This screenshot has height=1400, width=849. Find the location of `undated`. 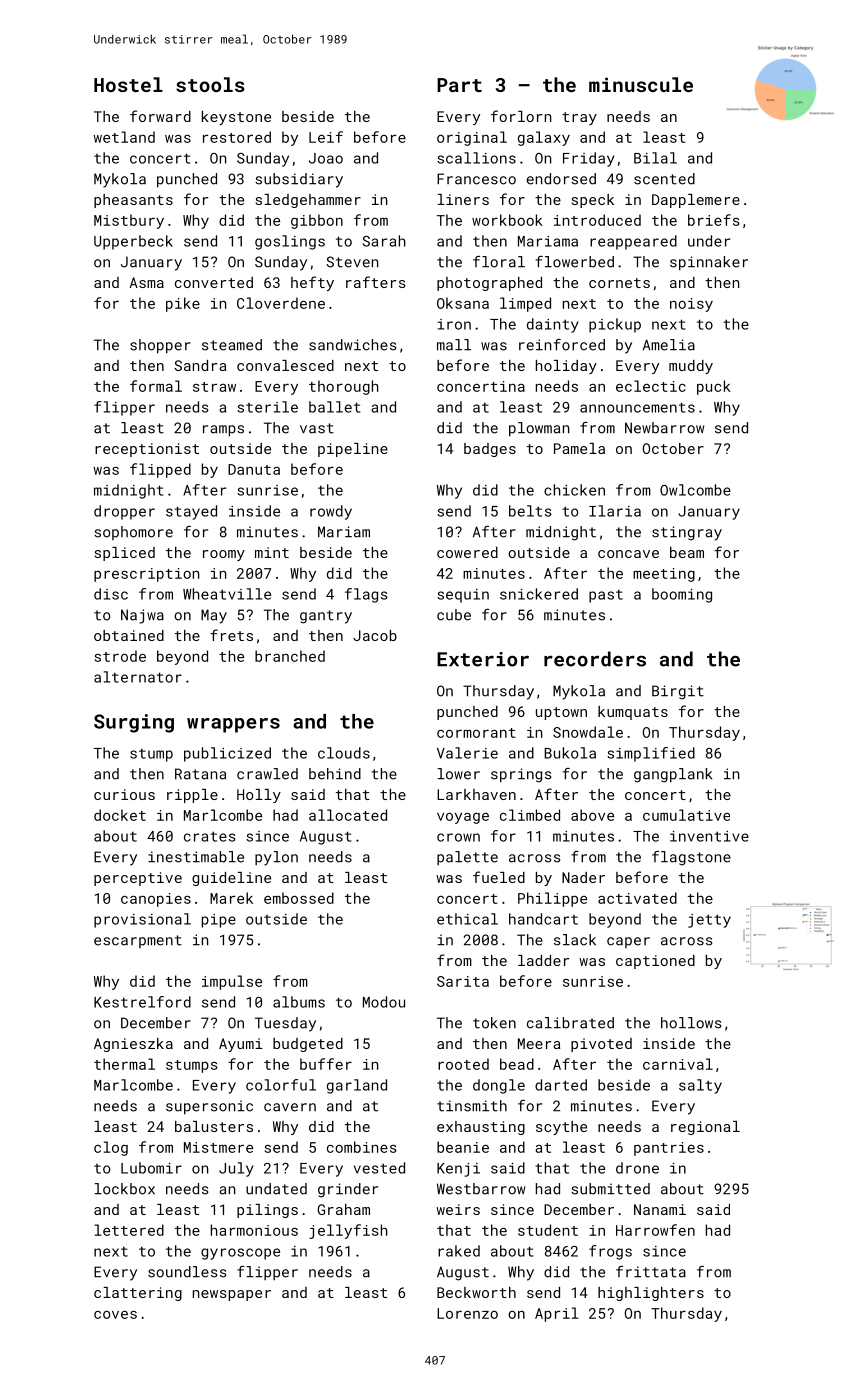

undated is located at coordinates (276, 1189).
